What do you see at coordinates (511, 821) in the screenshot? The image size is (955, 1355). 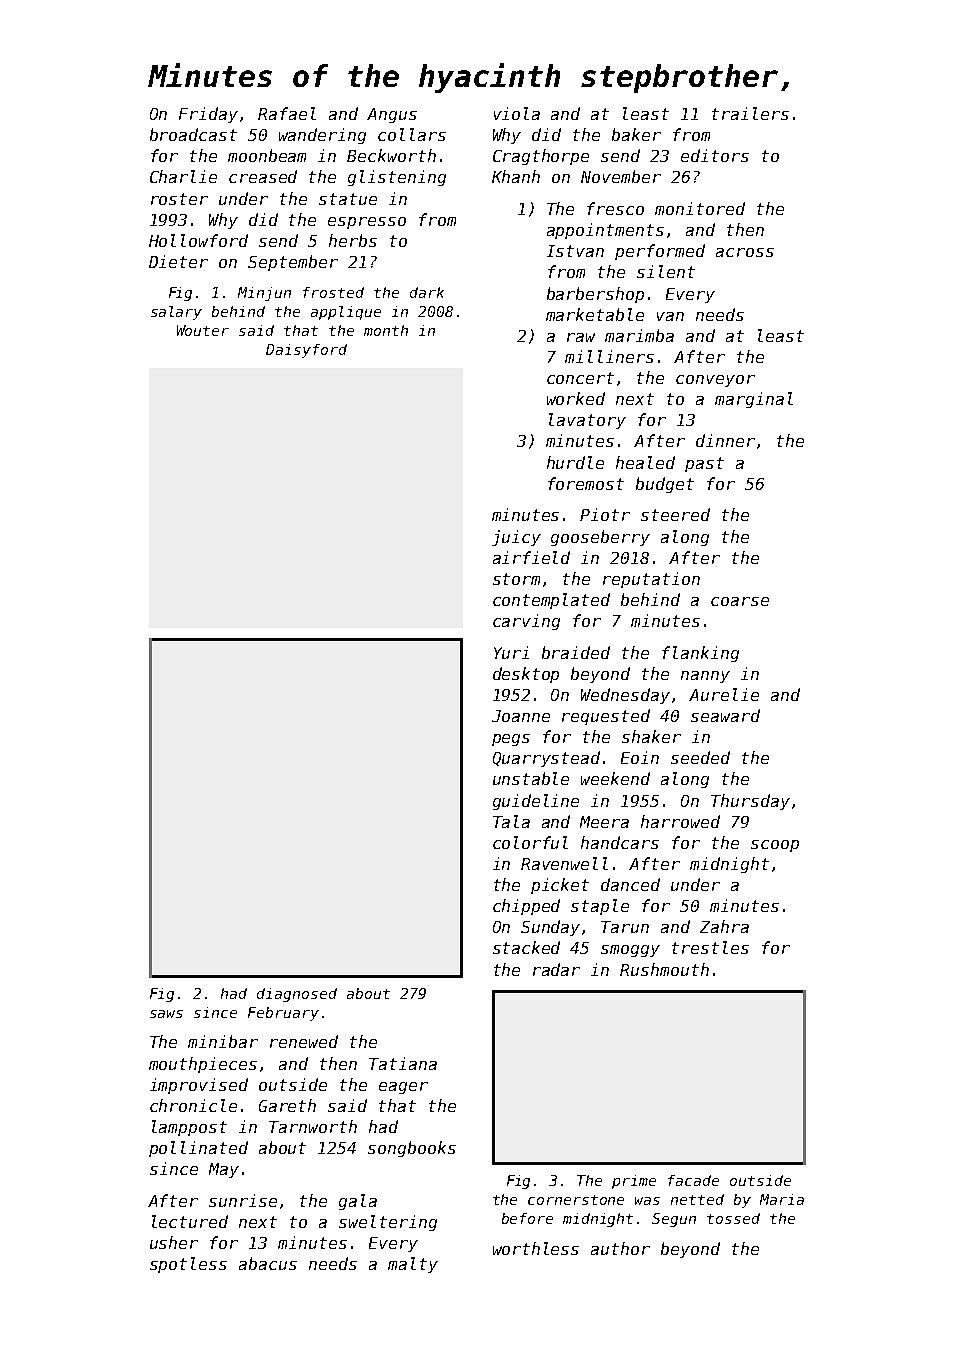 I see `Tala` at bounding box center [511, 821].
